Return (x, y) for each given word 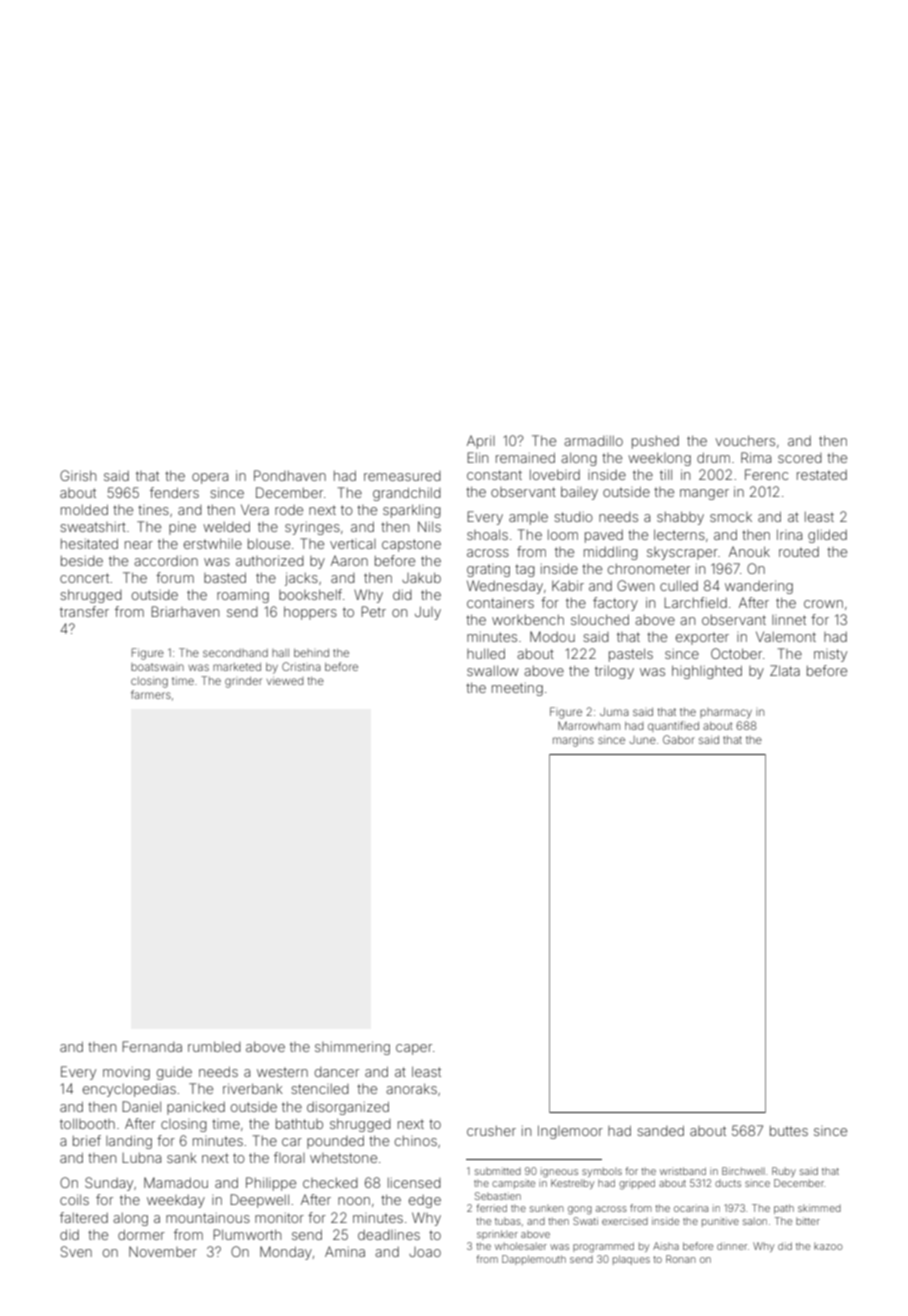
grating (488, 570)
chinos (416, 1141)
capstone (411, 545)
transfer (84, 611)
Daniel (141, 1106)
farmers (151, 694)
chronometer (649, 569)
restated (822, 475)
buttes (789, 1131)
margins (573, 741)
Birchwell (743, 1171)
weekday (176, 1201)
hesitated (89, 543)
